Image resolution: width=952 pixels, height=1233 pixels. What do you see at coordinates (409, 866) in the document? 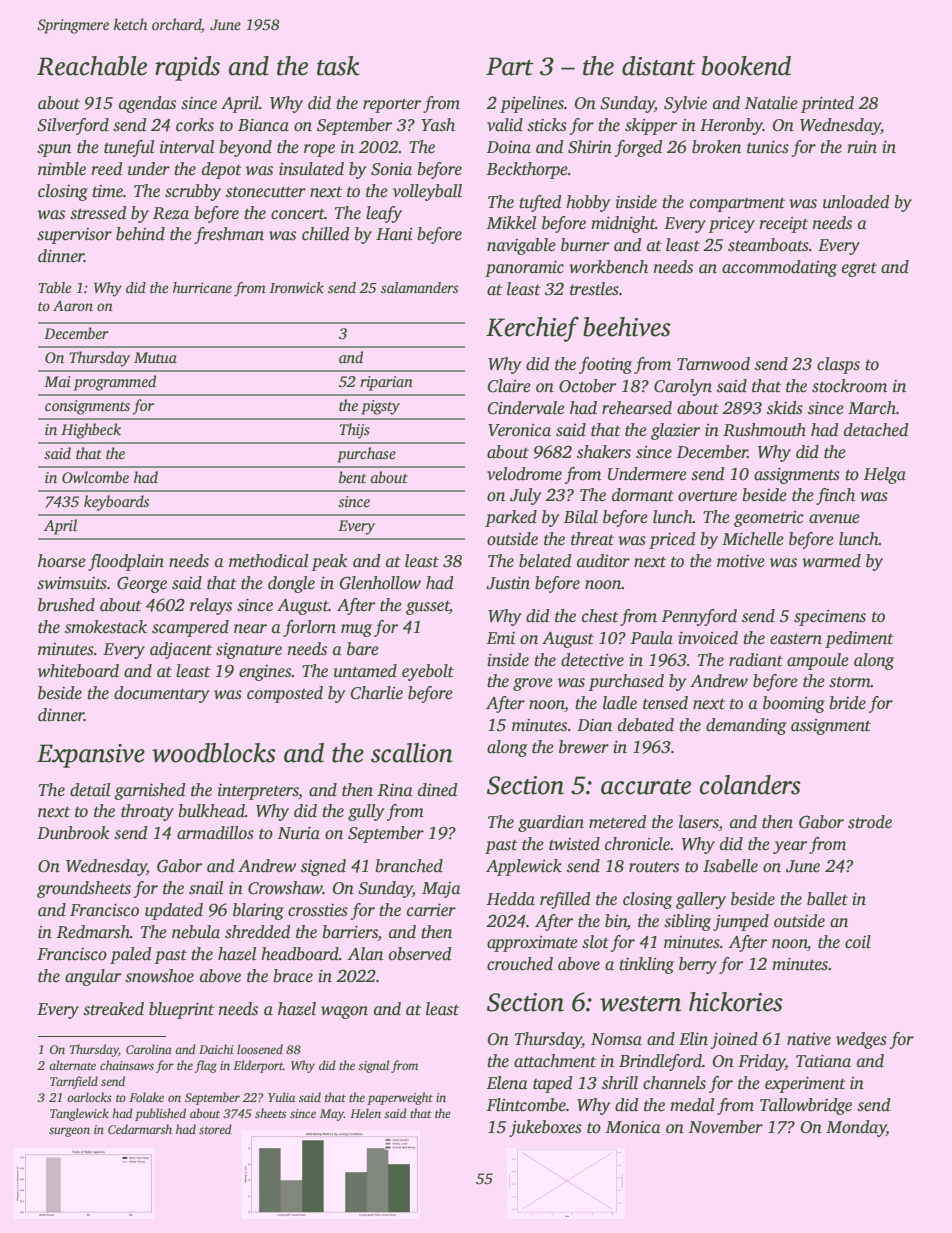
I see `branched` at bounding box center [409, 866].
